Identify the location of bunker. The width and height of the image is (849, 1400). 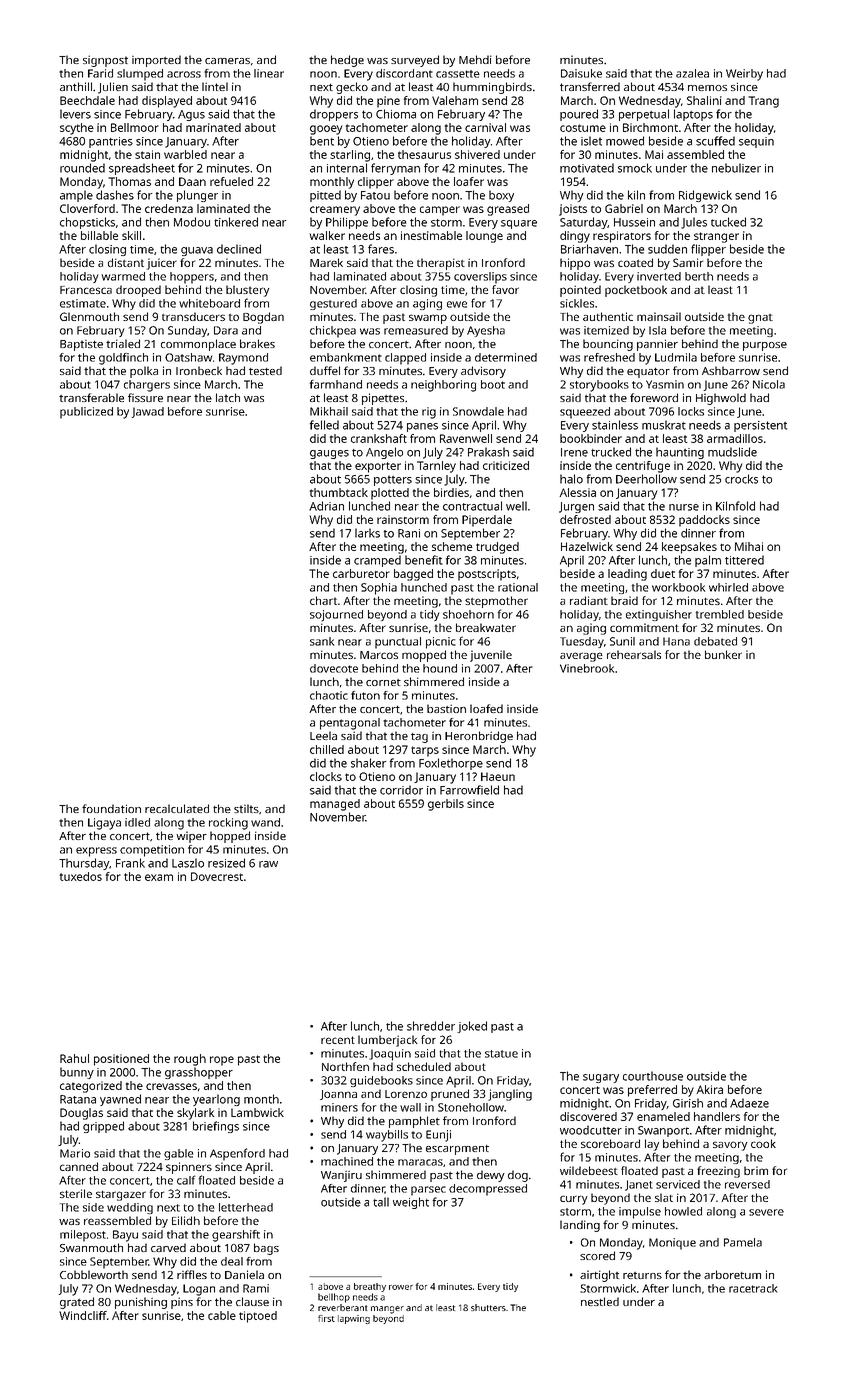
(723, 654).
